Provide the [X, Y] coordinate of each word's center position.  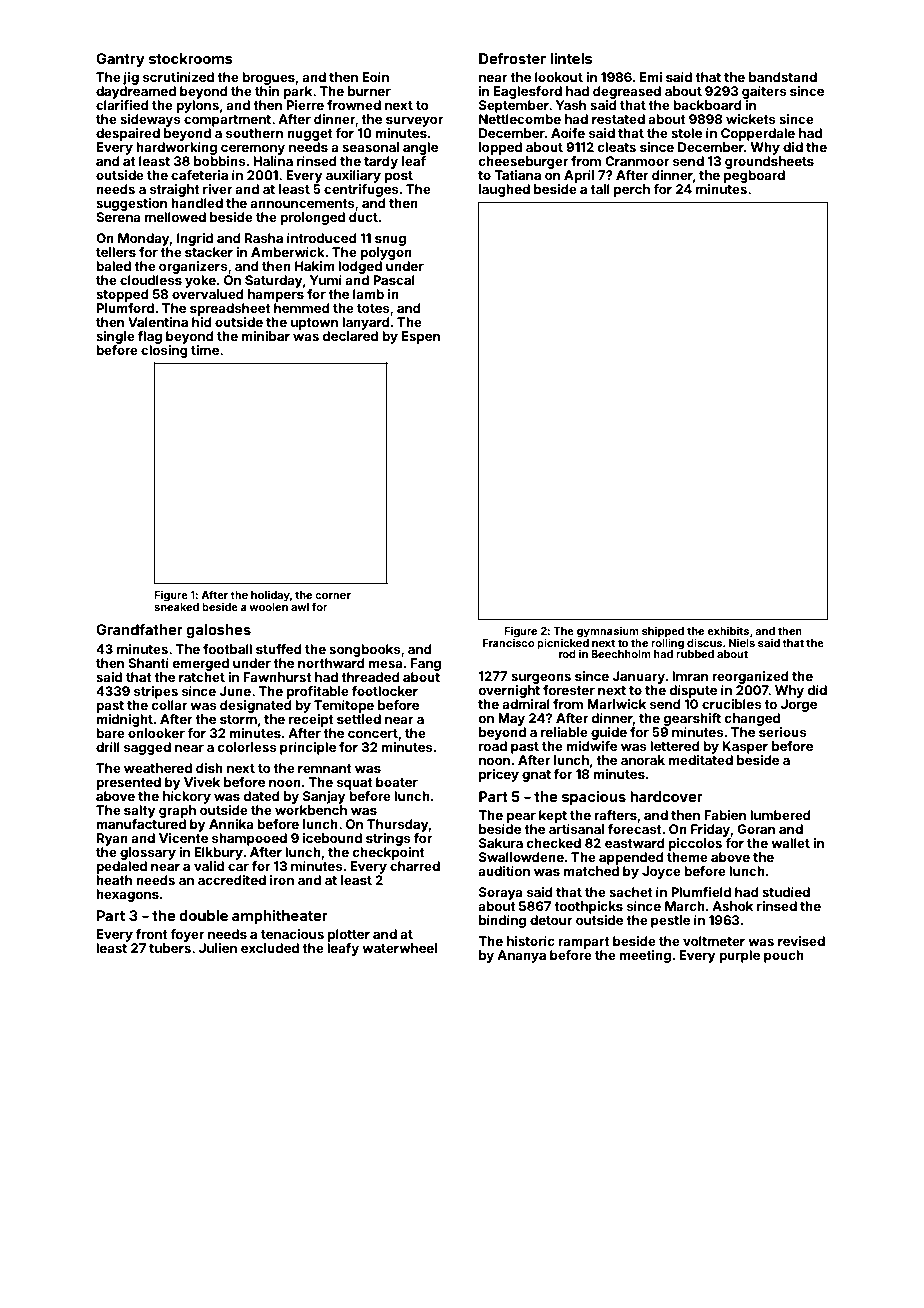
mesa [385, 664]
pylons [197, 106]
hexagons [127, 895]
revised [801, 941]
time [205, 350]
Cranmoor [637, 161]
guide [609, 733]
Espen [421, 337]
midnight [124, 720]
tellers [116, 252]
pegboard [754, 176]
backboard [707, 105]
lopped [500, 148]
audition [504, 871]
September [514, 106]
